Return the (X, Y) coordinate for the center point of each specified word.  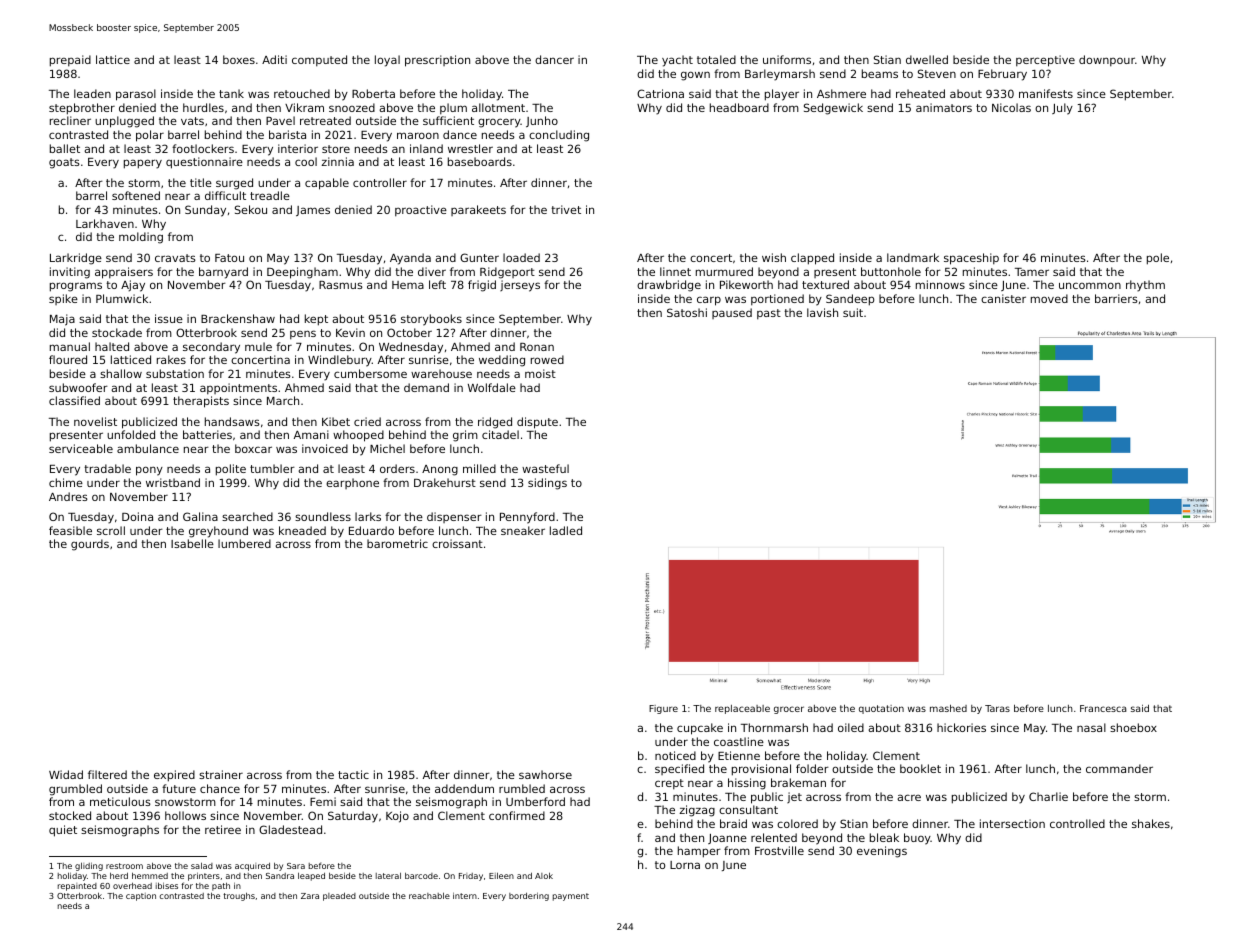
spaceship (971, 259)
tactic (353, 774)
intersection (1012, 823)
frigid (482, 286)
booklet (920, 768)
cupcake (700, 729)
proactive (421, 210)
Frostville (779, 850)
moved (1049, 298)
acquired (252, 867)
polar (150, 136)
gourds (90, 545)
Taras (997, 708)
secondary (211, 348)
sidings (547, 484)
